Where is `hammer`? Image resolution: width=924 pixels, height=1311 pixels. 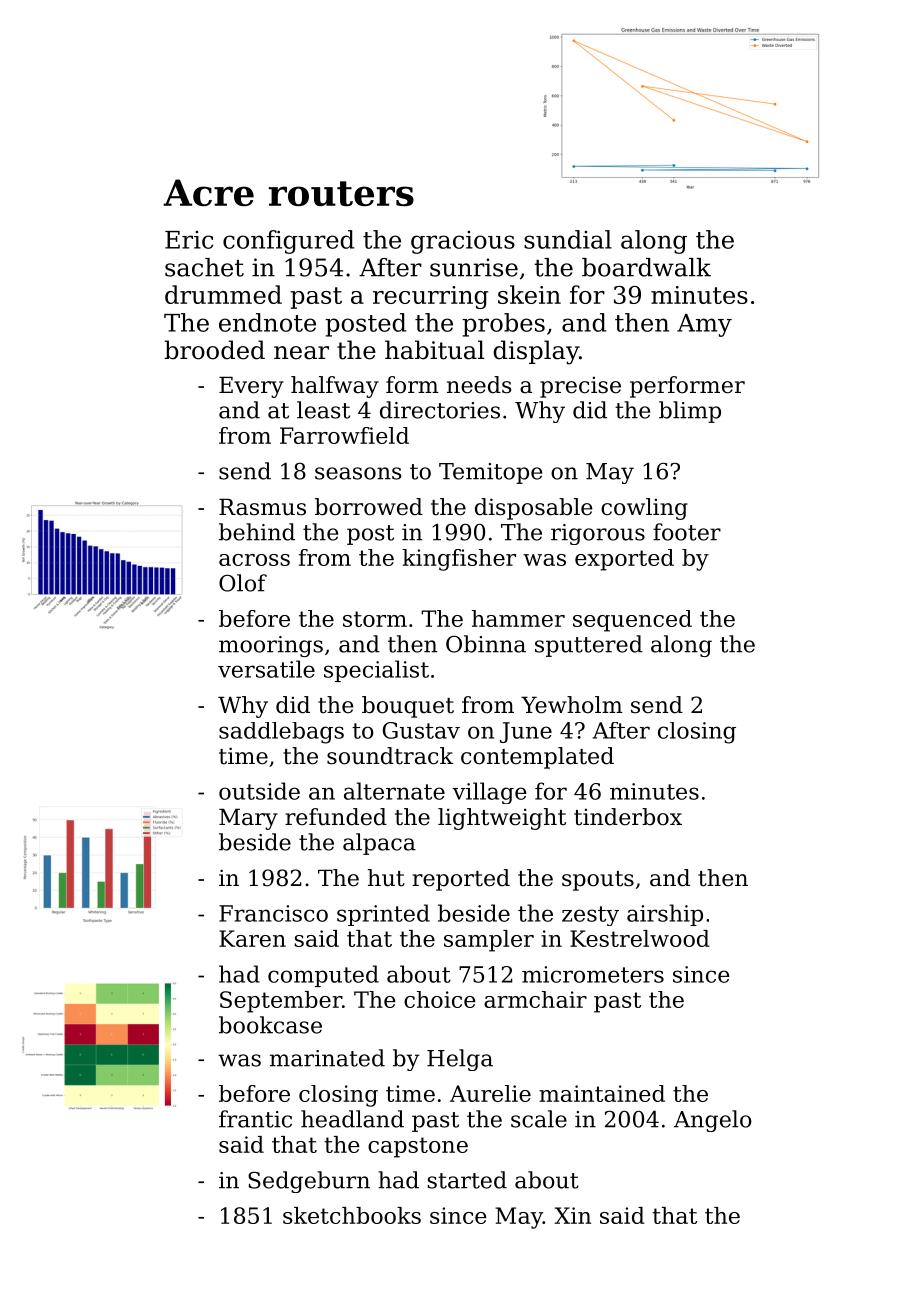
hammer is located at coordinates (518, 618).
